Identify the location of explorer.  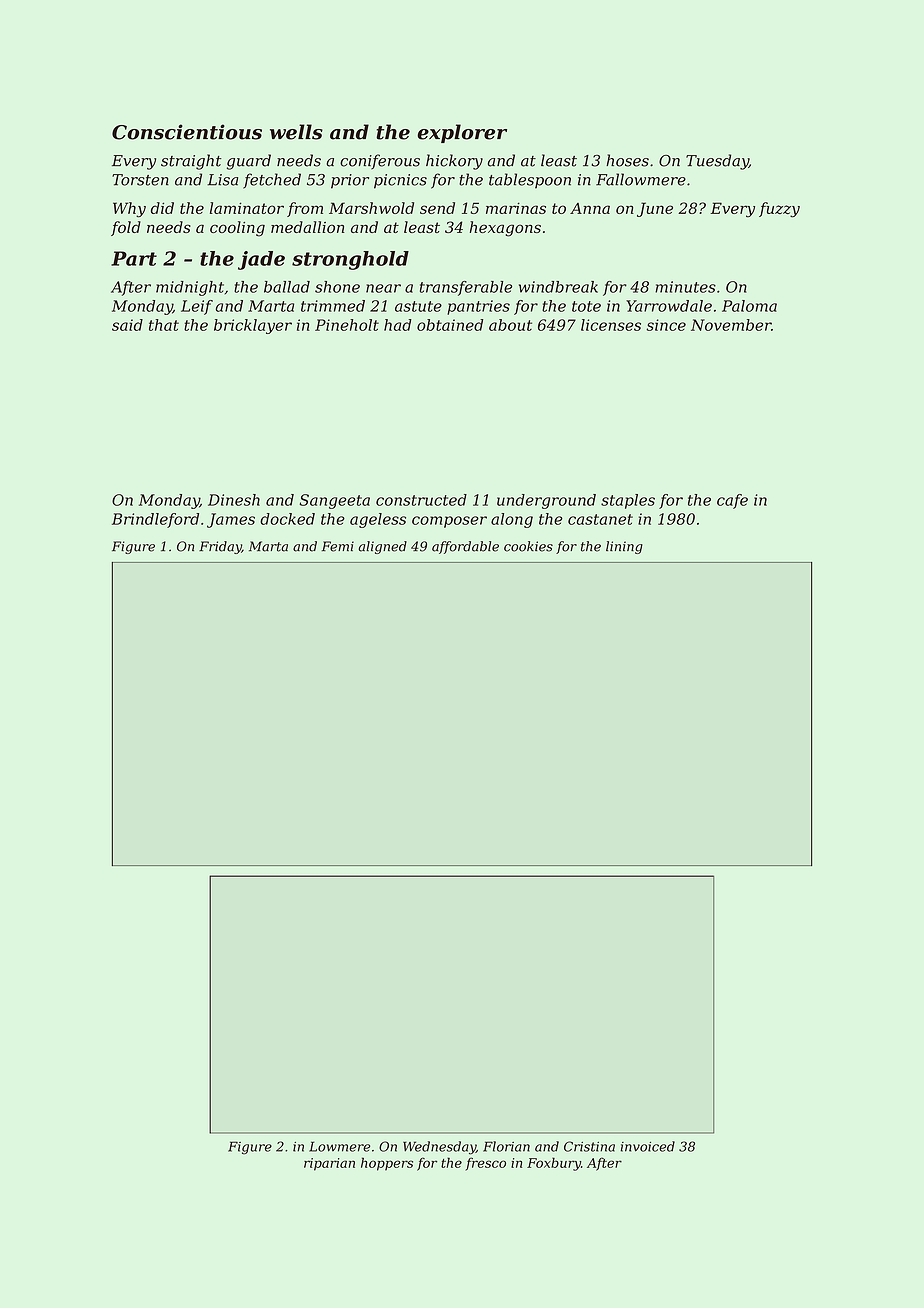
(462, 133).
